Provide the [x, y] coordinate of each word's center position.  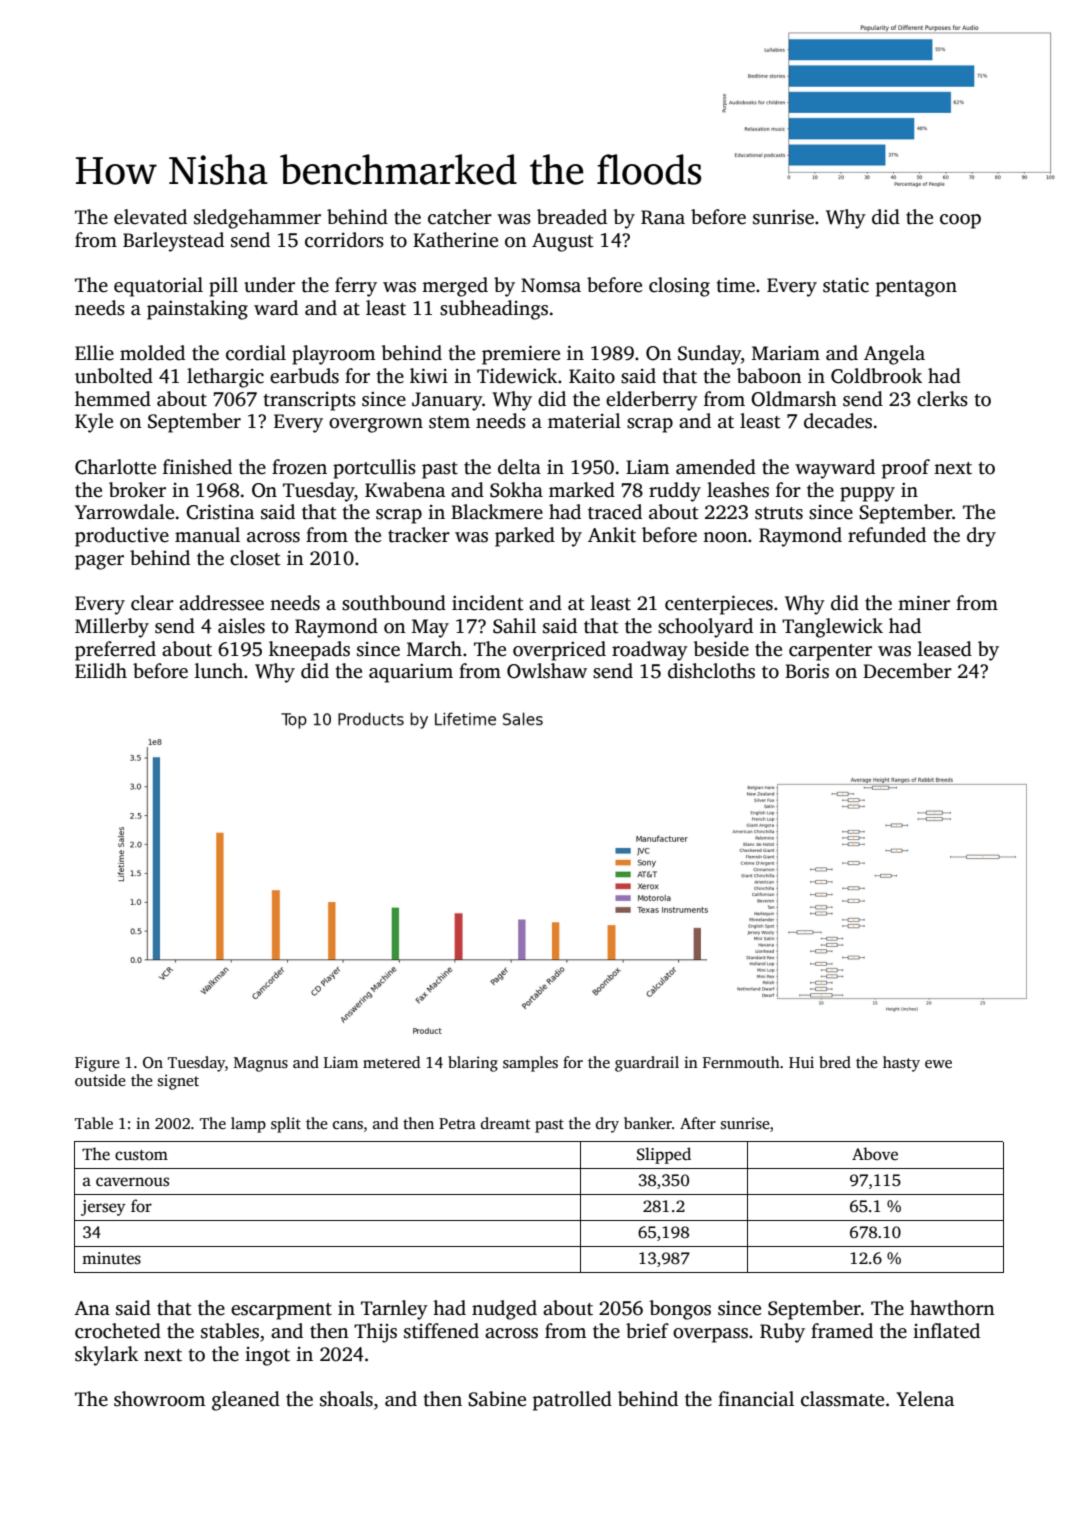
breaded [572, 217]
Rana [663, 217]
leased [945, 649]
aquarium [411, 673]
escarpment [281, 1311]
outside [100, 1080]
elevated [150, 217]
